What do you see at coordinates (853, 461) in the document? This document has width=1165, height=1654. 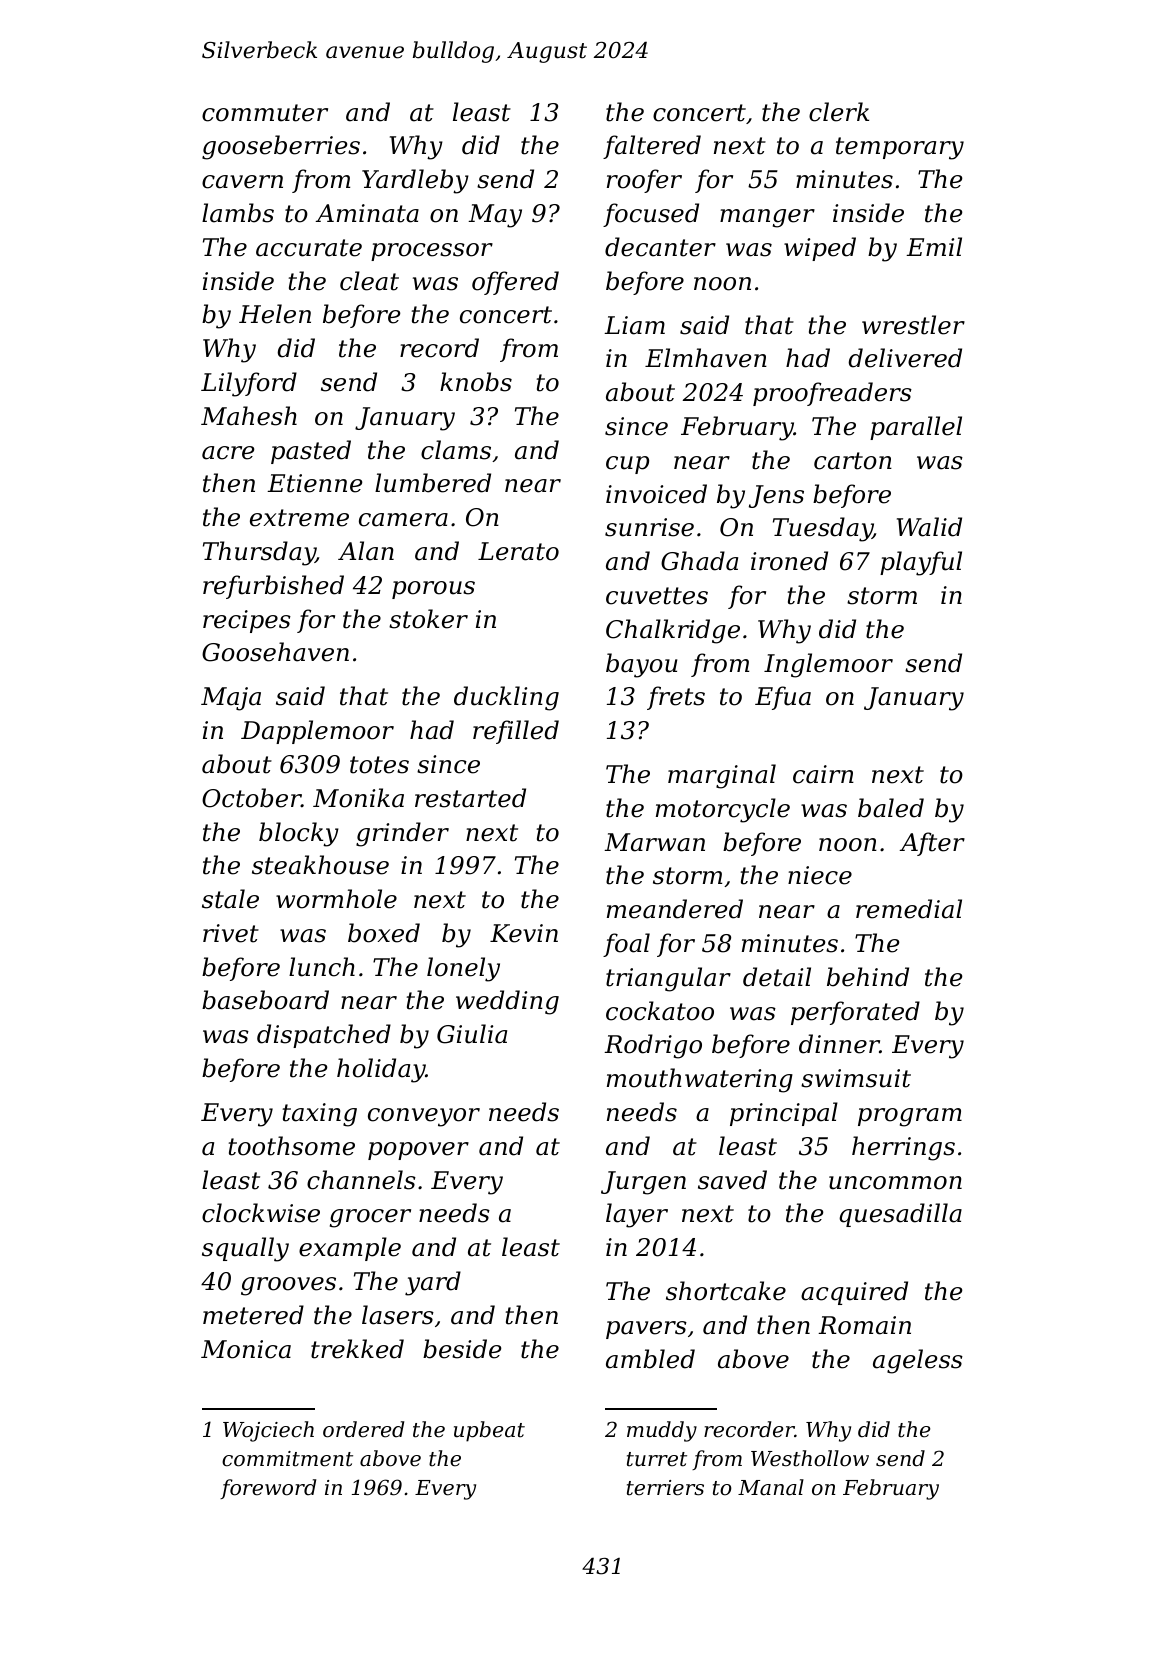 I see `carton` at bounding box center [853, 461].
